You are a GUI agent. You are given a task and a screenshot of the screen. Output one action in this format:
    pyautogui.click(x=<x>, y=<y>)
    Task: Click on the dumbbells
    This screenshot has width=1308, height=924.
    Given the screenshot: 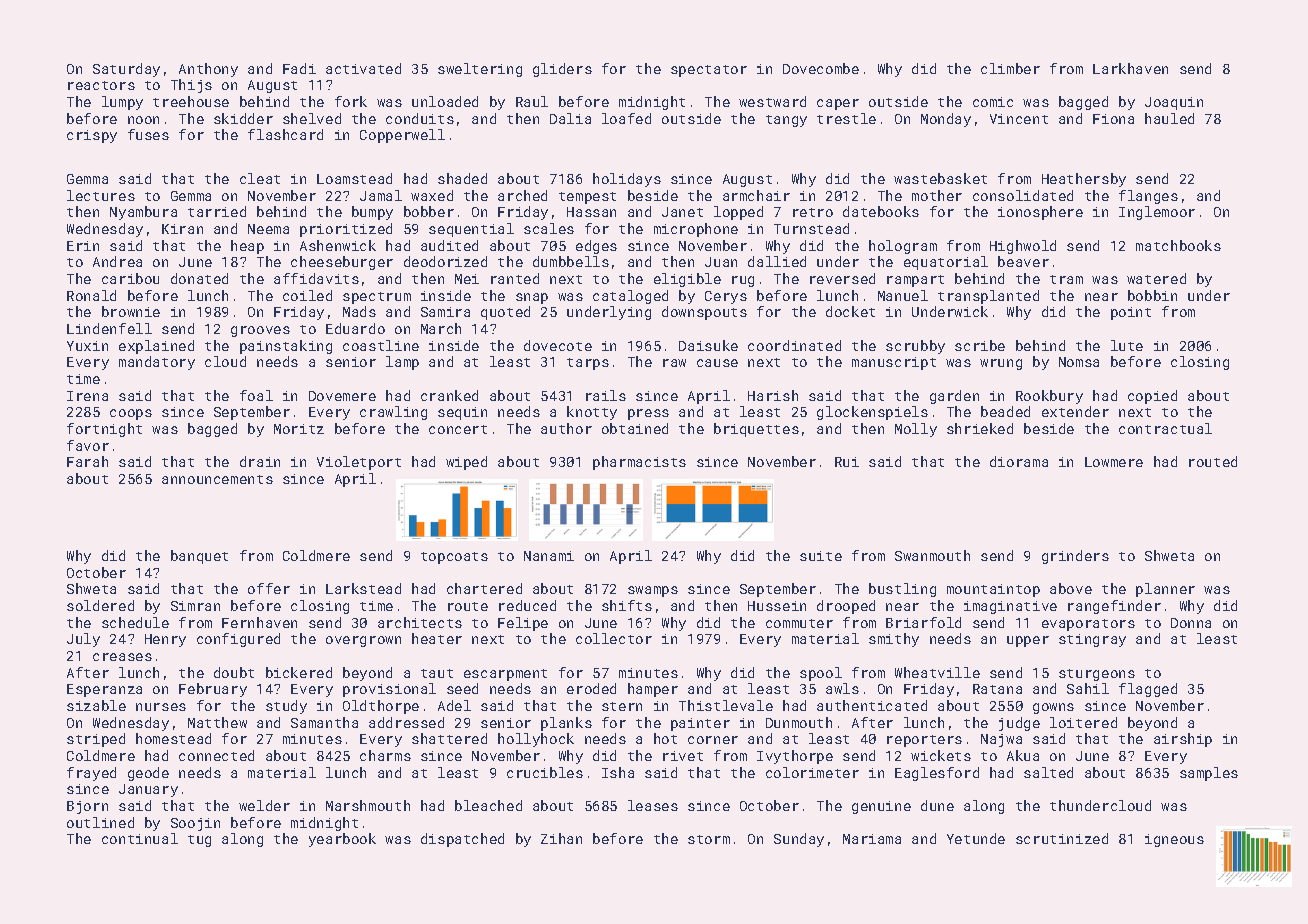 What is the action you would take?
    pyautogui.click(x=571, y=261)
